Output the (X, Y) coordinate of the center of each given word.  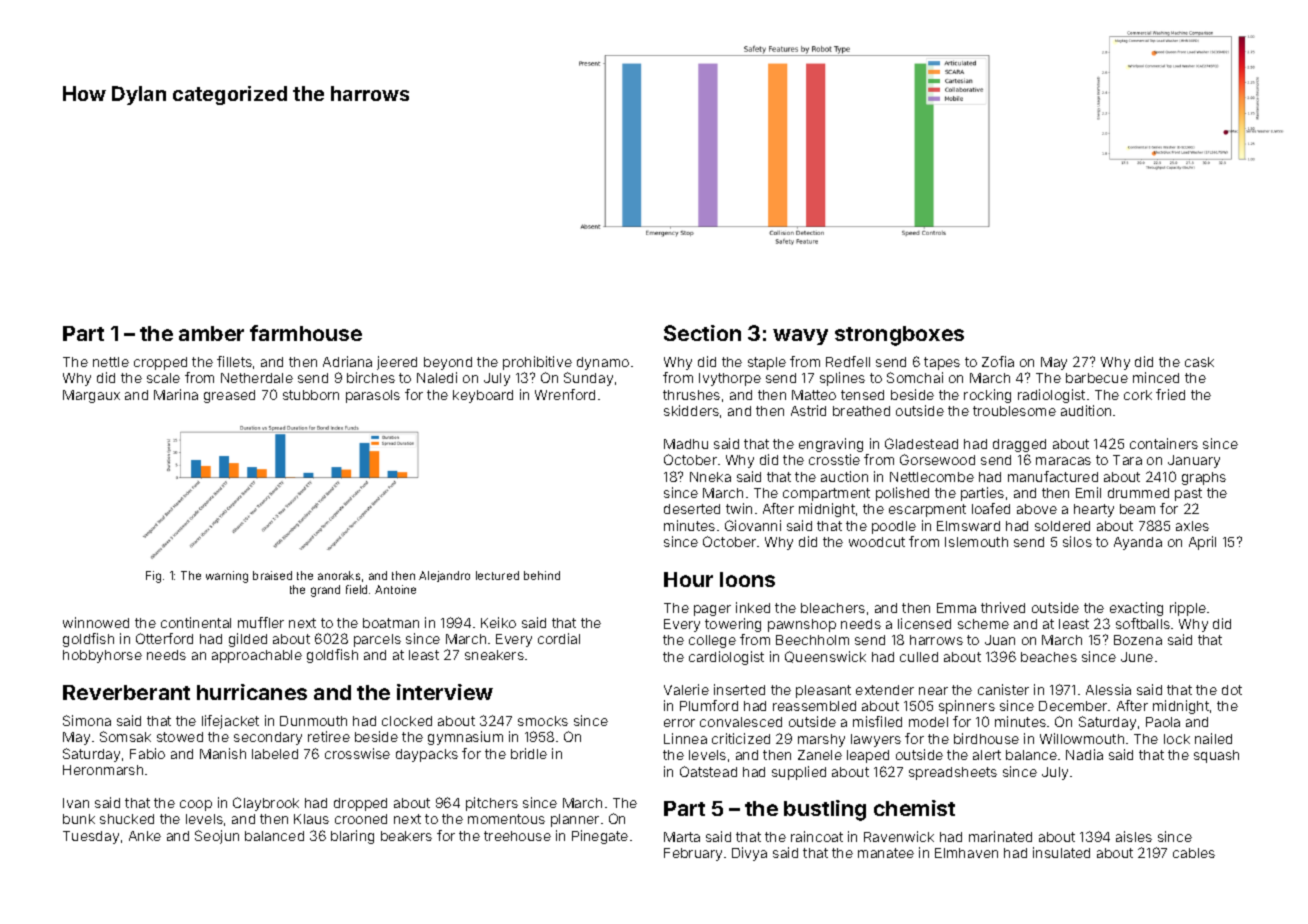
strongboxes (899, 336)
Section (702, 333)
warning (227, 577)
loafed (991, 508)
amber (211, 333)
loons (747, 579)
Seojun (217, 837)
